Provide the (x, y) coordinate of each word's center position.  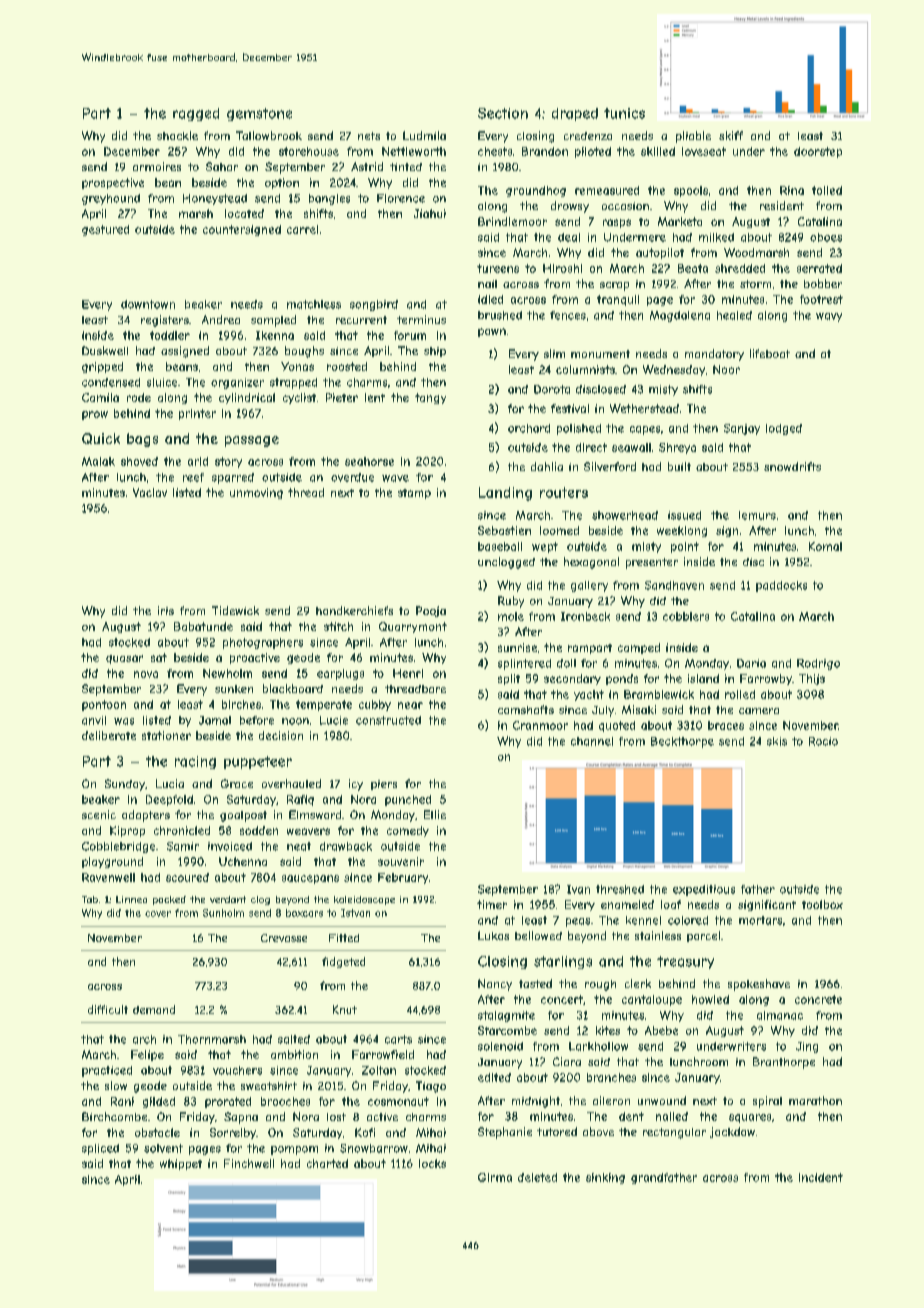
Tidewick (235, 610)
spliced (100, 1149)
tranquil (618, 300)
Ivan (578, 889)
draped (575, 114)
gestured (105, 230)
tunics (624, 113)
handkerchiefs (354, 610)
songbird (374, 305)
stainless (658, 935)
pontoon (104, 705)
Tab (90, 899)
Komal (825, 546)
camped (639, 648)
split (509, 679)
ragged (196, 114)
